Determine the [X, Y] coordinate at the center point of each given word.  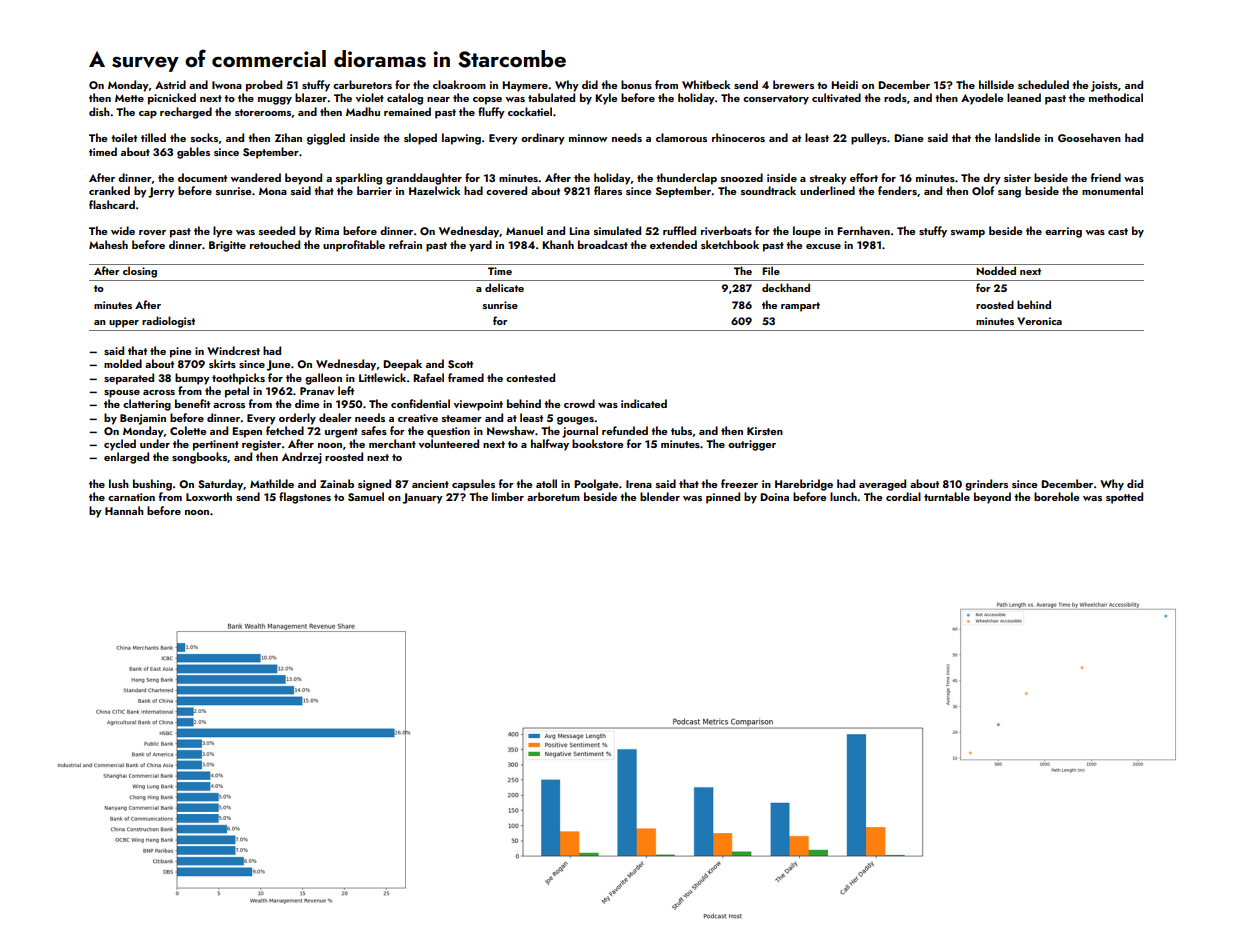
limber [508, 496]
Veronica [1039, 321]
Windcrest [233, 350]
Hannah [124, 510]
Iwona [227, 85]
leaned [1024, 97]
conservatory [776, 100]
